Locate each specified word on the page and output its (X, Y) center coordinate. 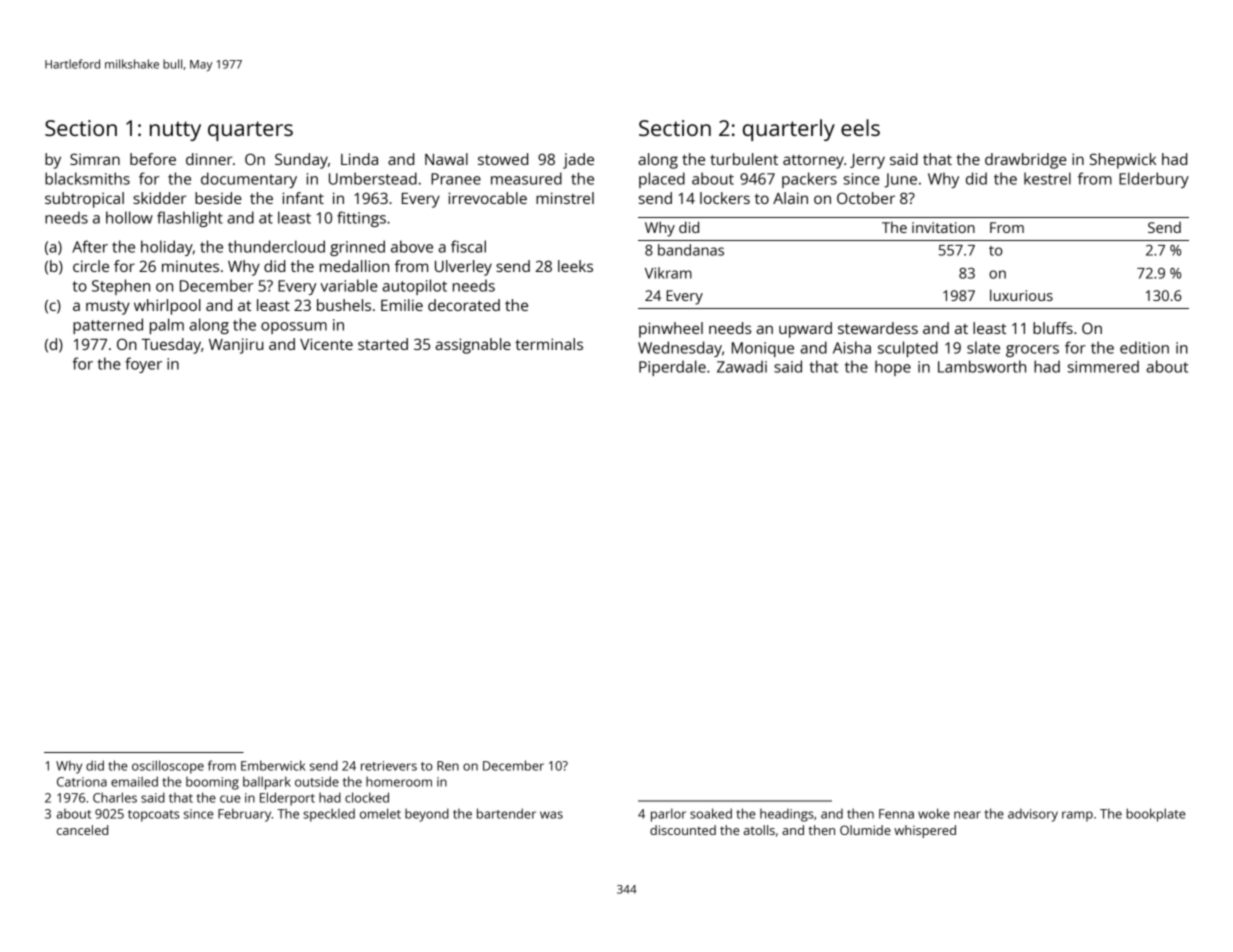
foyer (143, 365)
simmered (1103, 366)
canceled (82, 830)
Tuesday (171, 346)
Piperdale (672, 368)
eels (860, 127)
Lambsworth (982, 366)
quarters (250, 131)
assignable (473, 346)
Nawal (446, 159)
